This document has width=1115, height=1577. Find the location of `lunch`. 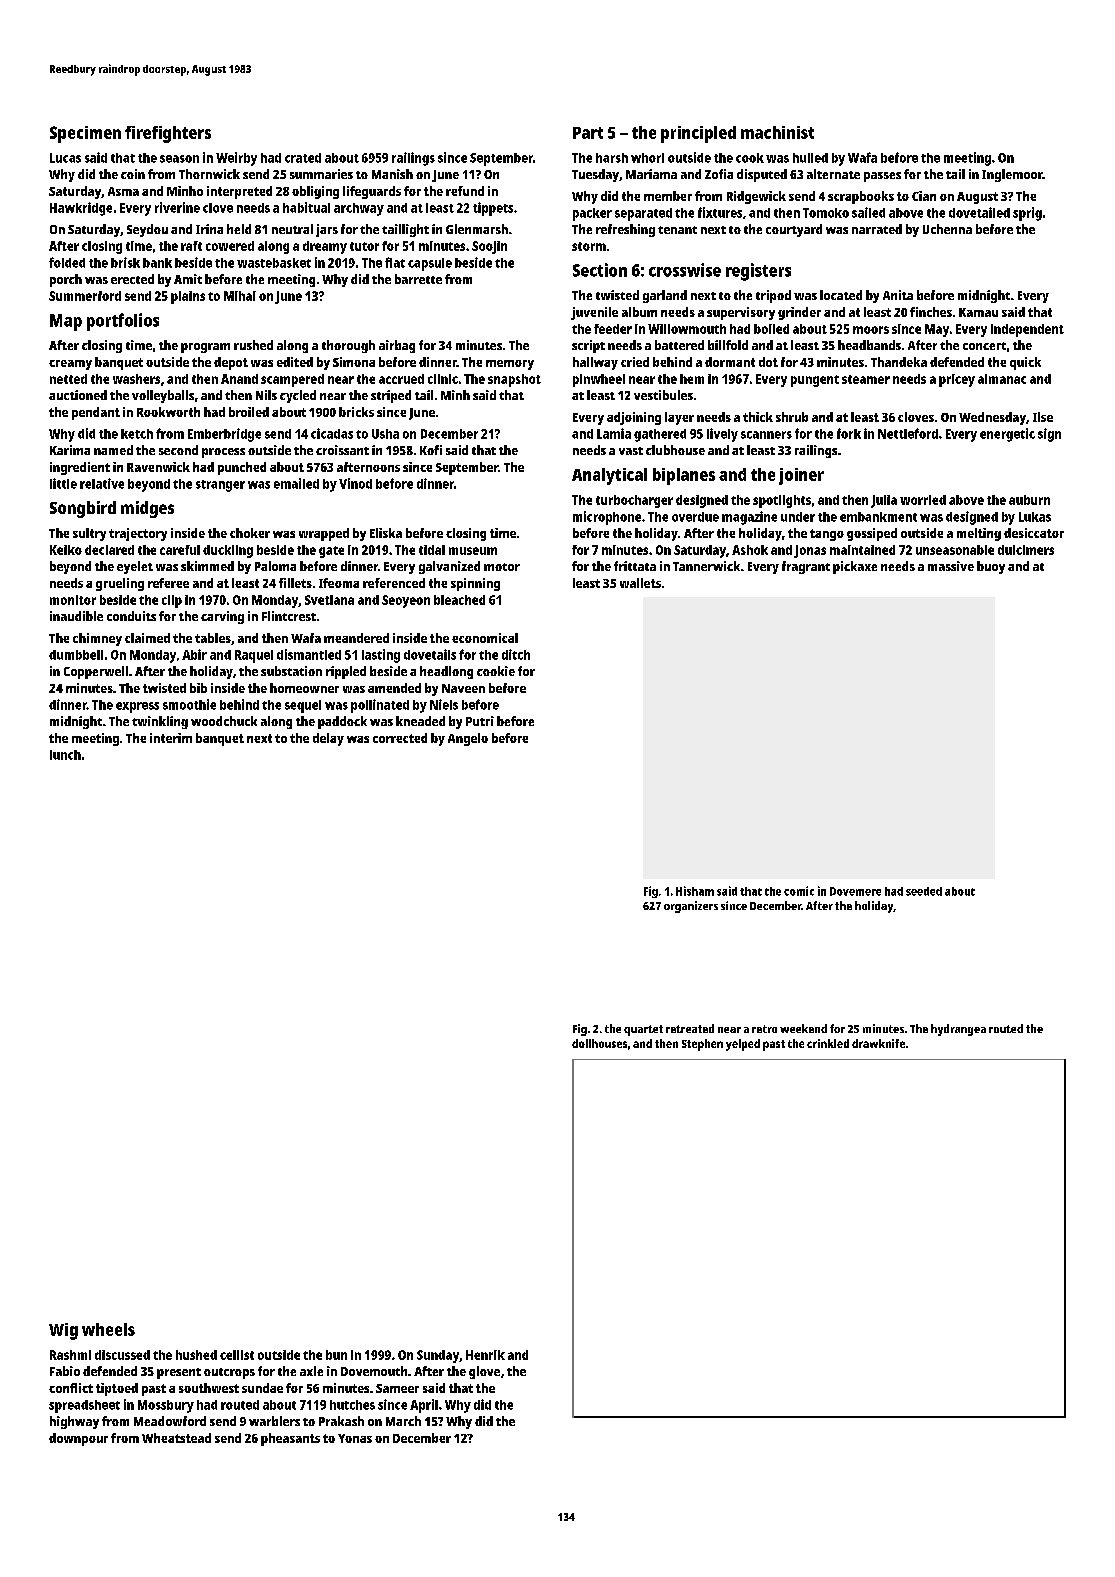

lunch is located at coordinates (65, 755).
